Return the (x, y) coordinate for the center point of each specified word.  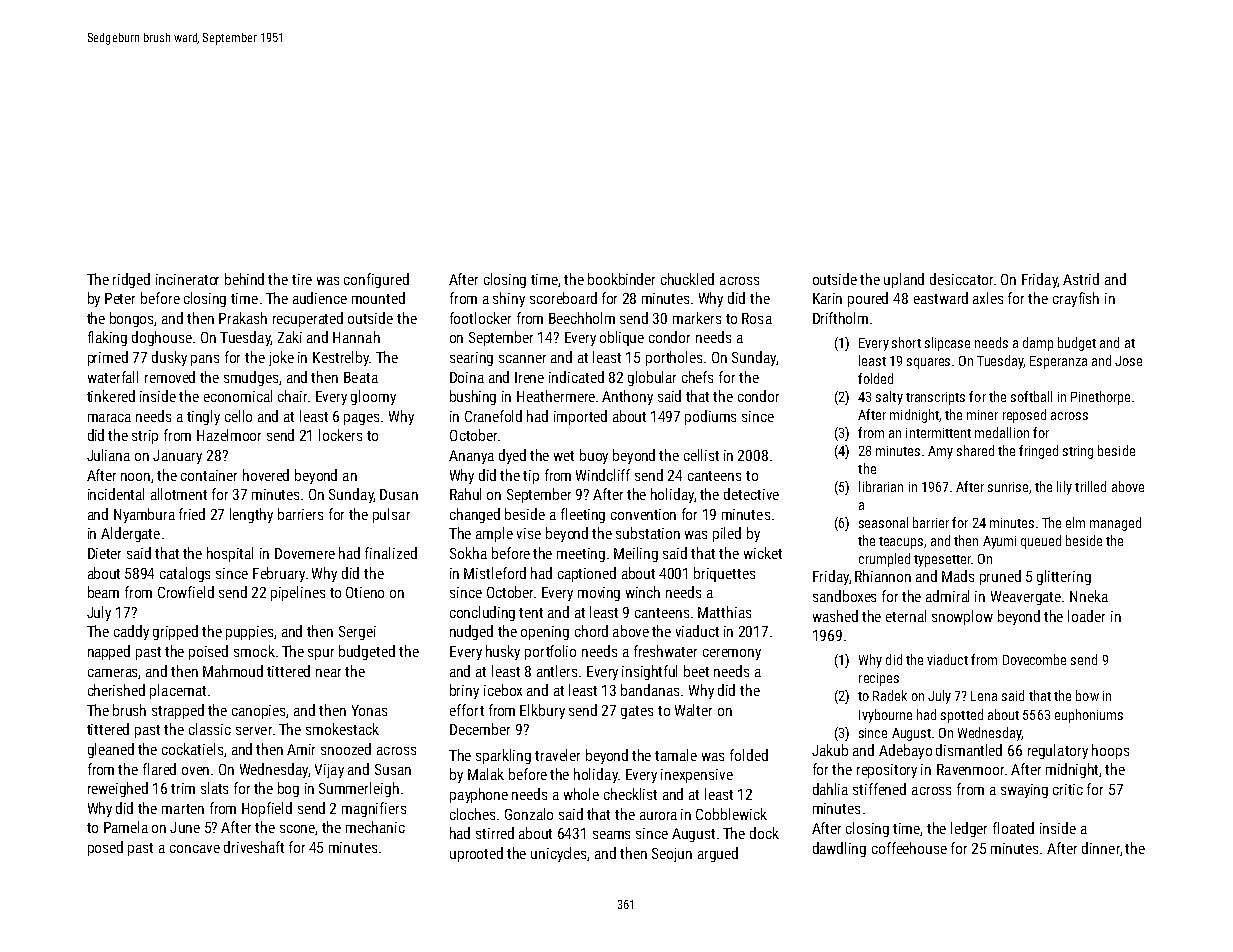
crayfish (1076, 299)
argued (718, 854)
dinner (1101, 848)
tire (302, 279)
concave (195, 849)
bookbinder (621, 279)
